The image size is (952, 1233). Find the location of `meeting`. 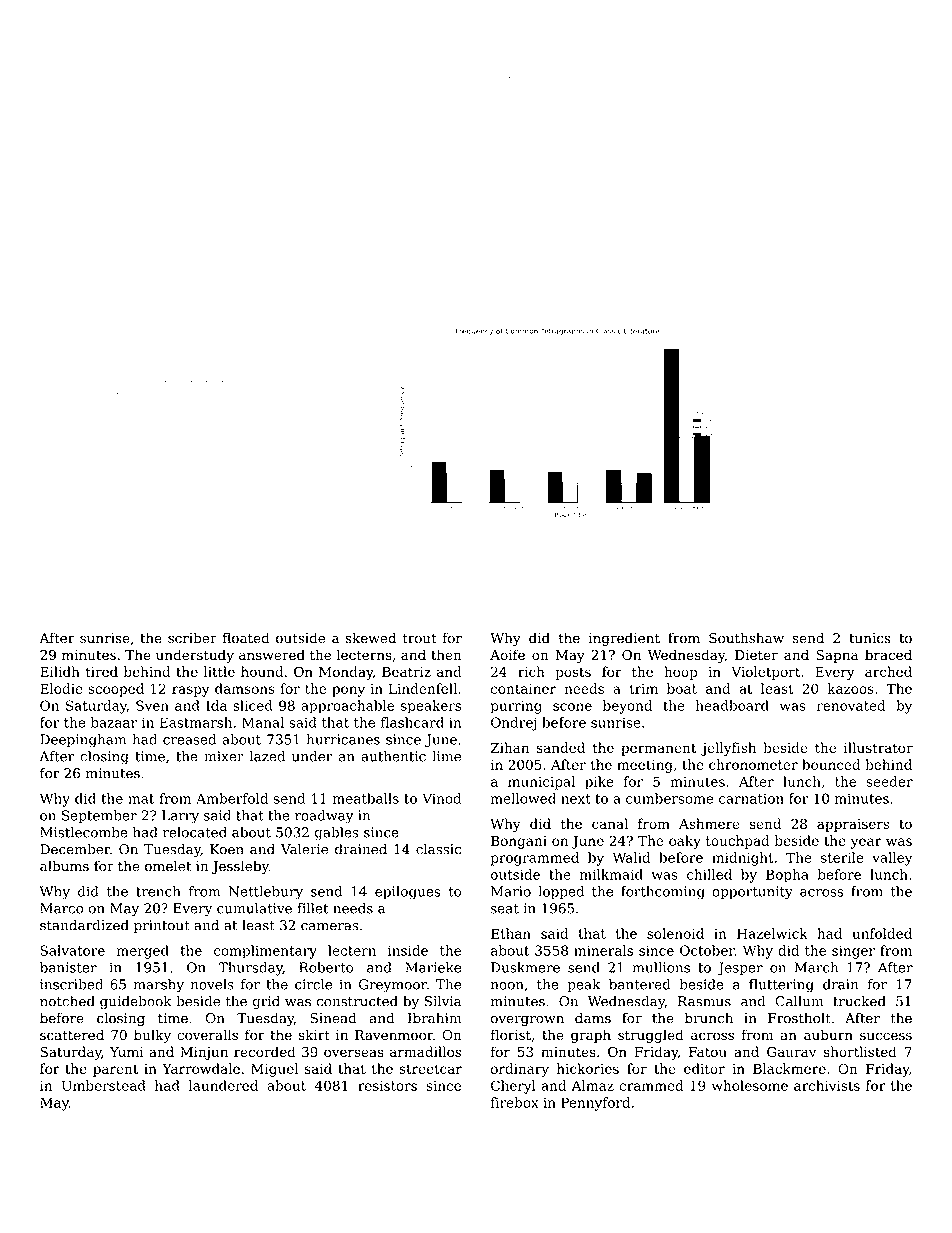

meeting is located at coordinates (645, 766).
